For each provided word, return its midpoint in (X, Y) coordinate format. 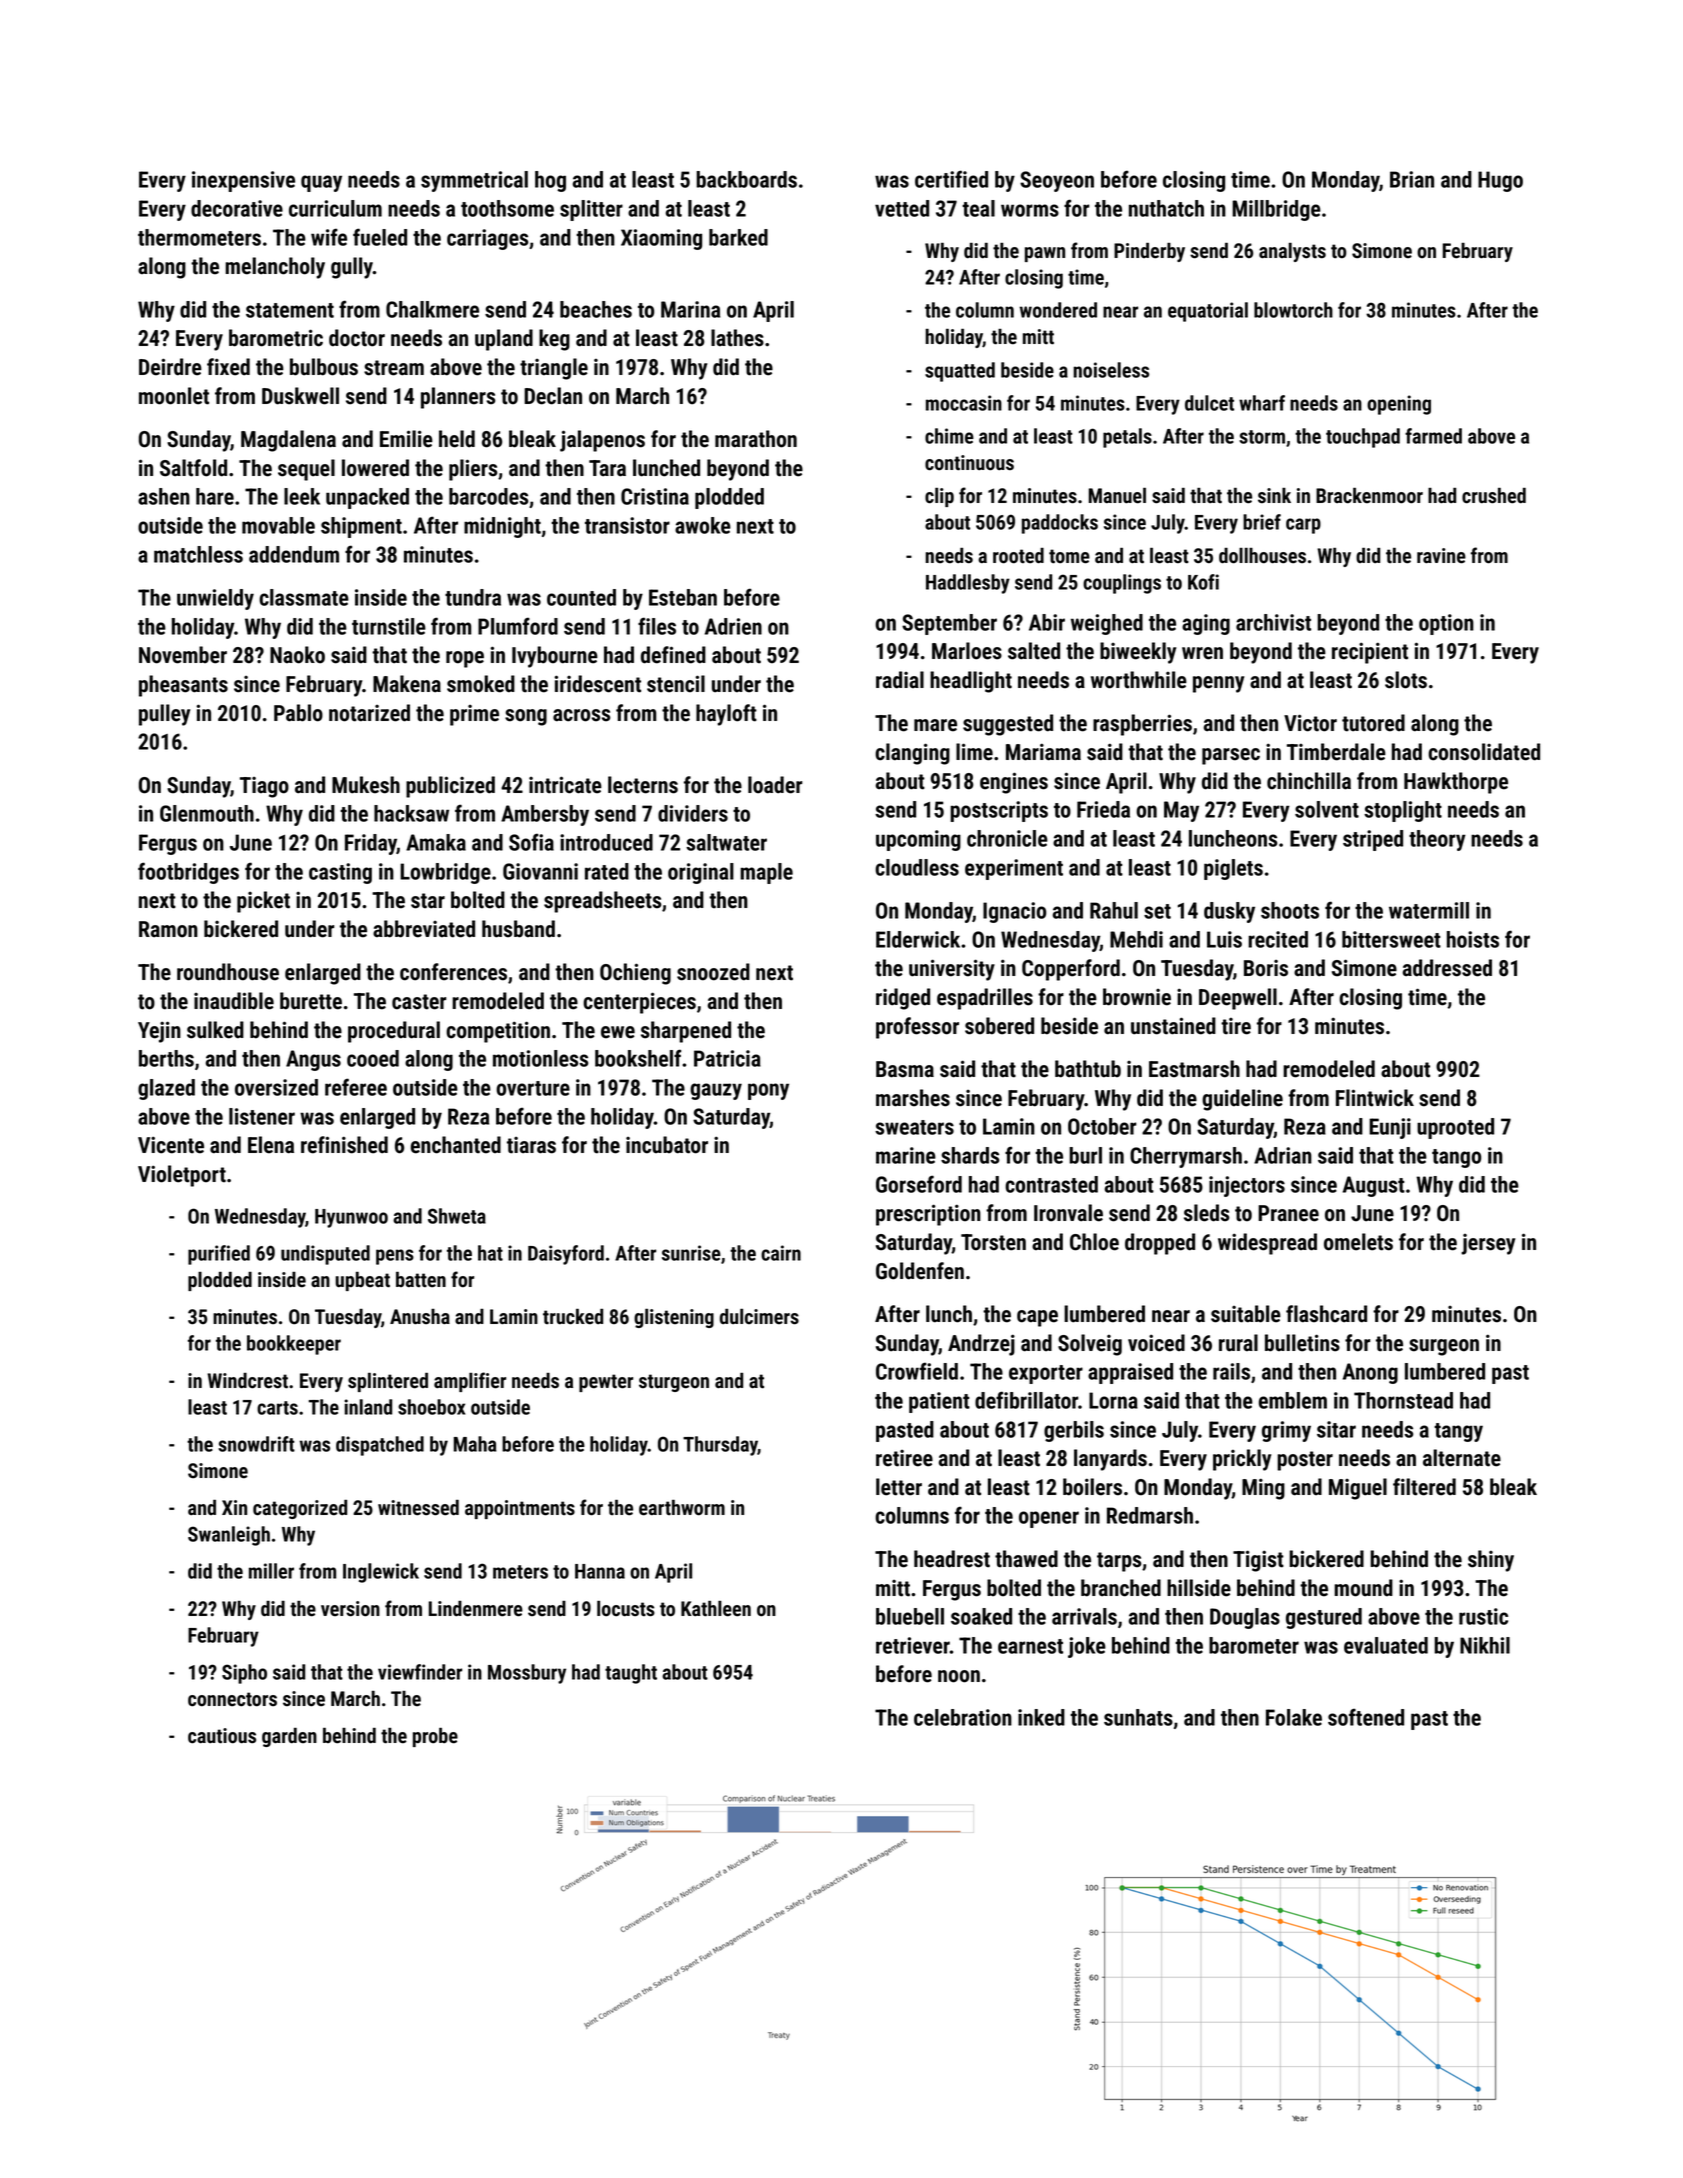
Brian (1412, 179)
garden (289, 1737)
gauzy (716, 1091)
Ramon (168, 929)
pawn (1045, 254)
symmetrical (474, 181)
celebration (963, 1717)
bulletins (1302, 1343)
